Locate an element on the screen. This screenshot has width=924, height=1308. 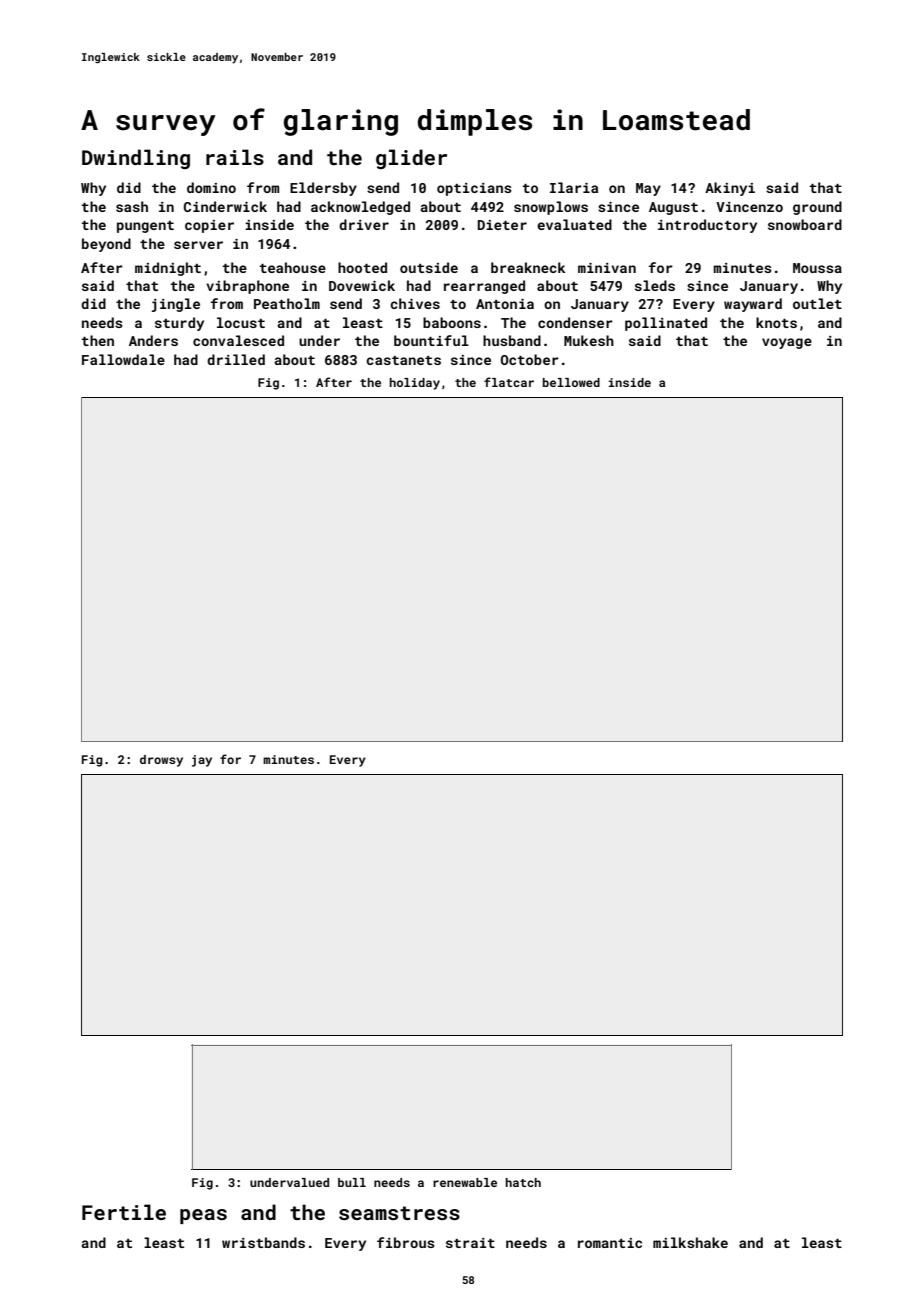
drowsy is located at coordinates (161, 761).
